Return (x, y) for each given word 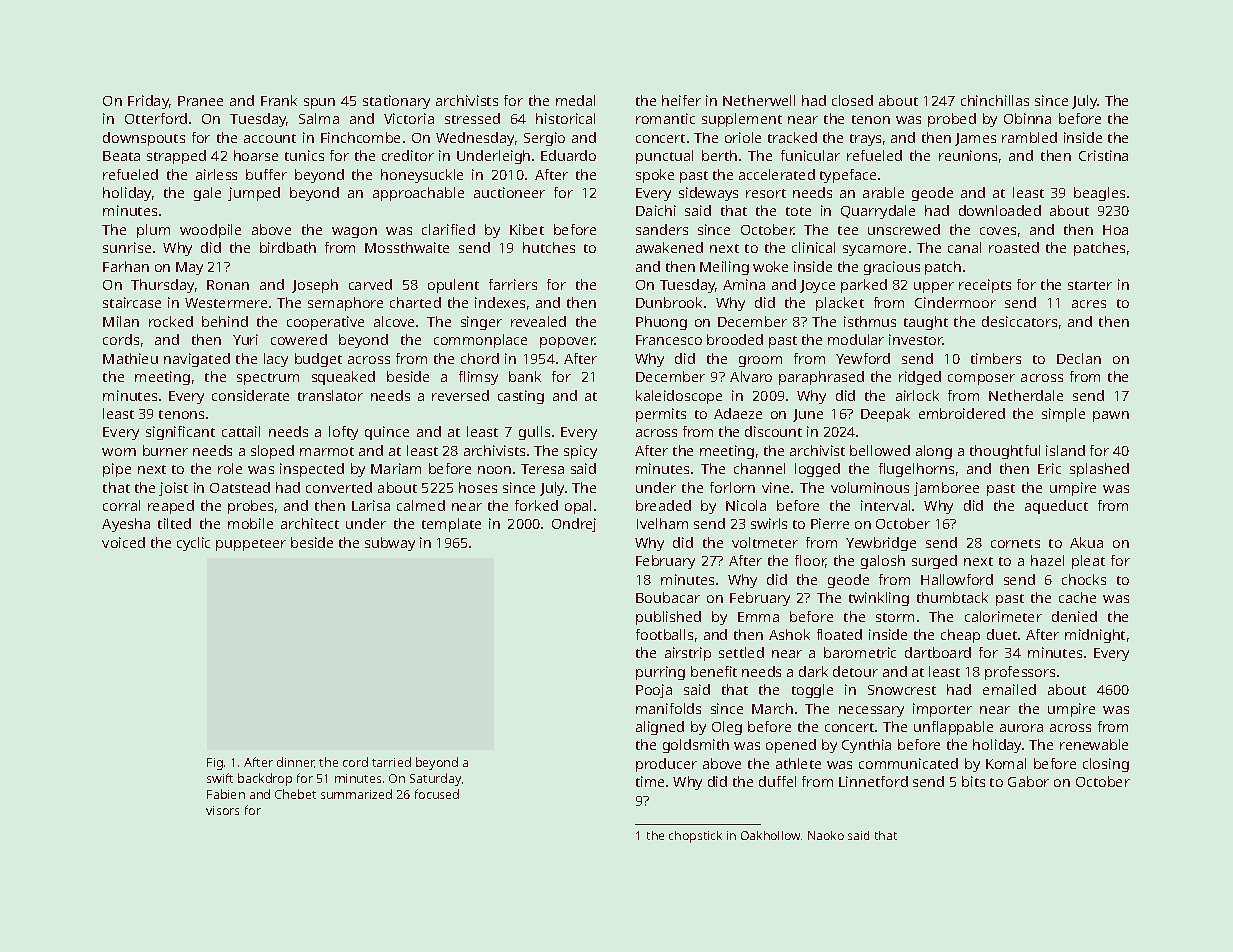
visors (222, 810)
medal (575, 100)
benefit (714, 671)
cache (1077, 597)
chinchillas (995, 100)
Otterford (156, 118)
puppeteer (251, 545)
